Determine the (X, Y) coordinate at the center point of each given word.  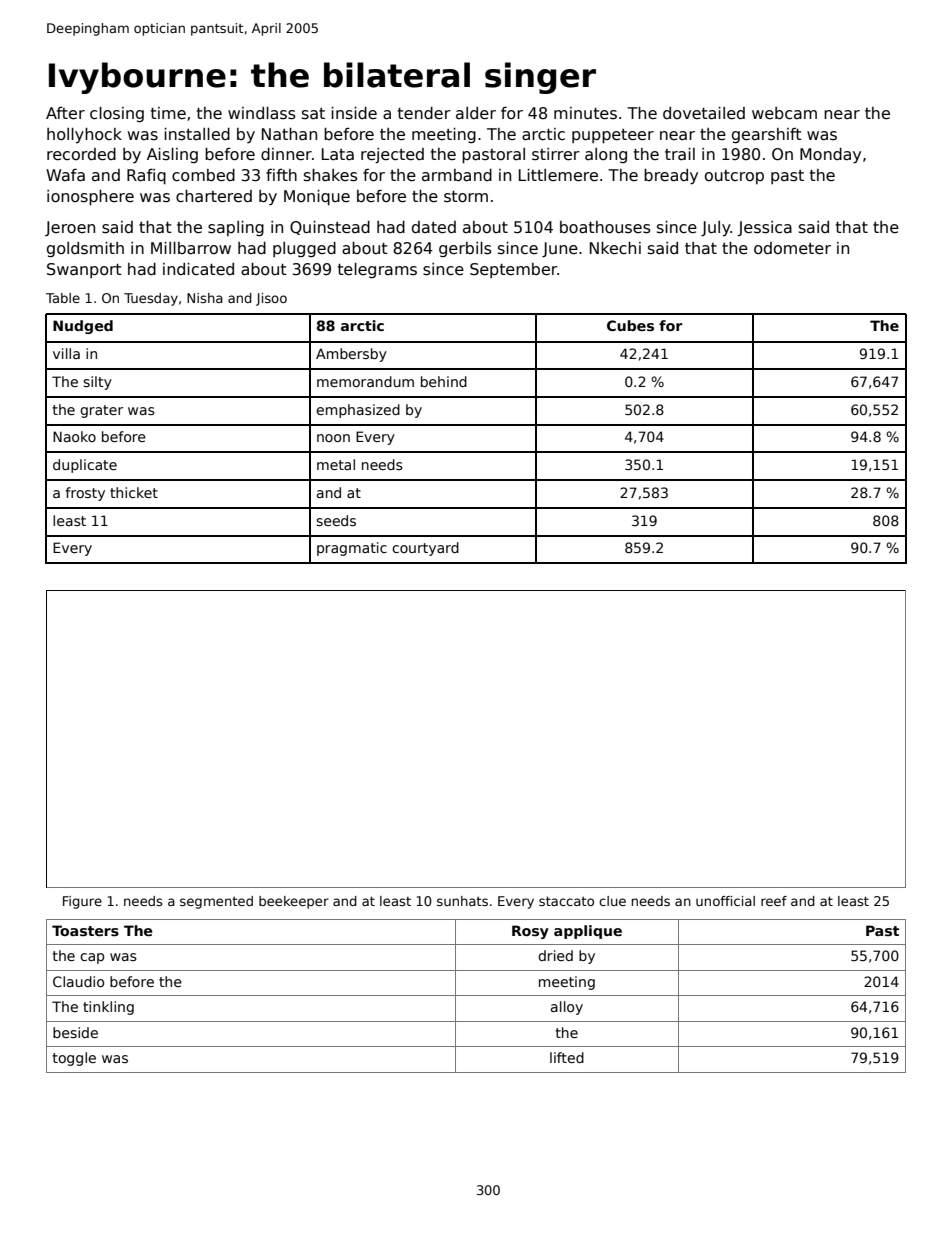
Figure (82, 902)
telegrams (377, 270)
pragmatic (352, 549)
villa (66, 353)
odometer (792, 248)
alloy (567, 1008)
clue (612, 901)
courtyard (425, 549)
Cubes (630, 325)
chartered (214, 196)
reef (774, 901)
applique (588, 932)
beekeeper (294, 902)
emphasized (358, 411)
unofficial (725, 901)
